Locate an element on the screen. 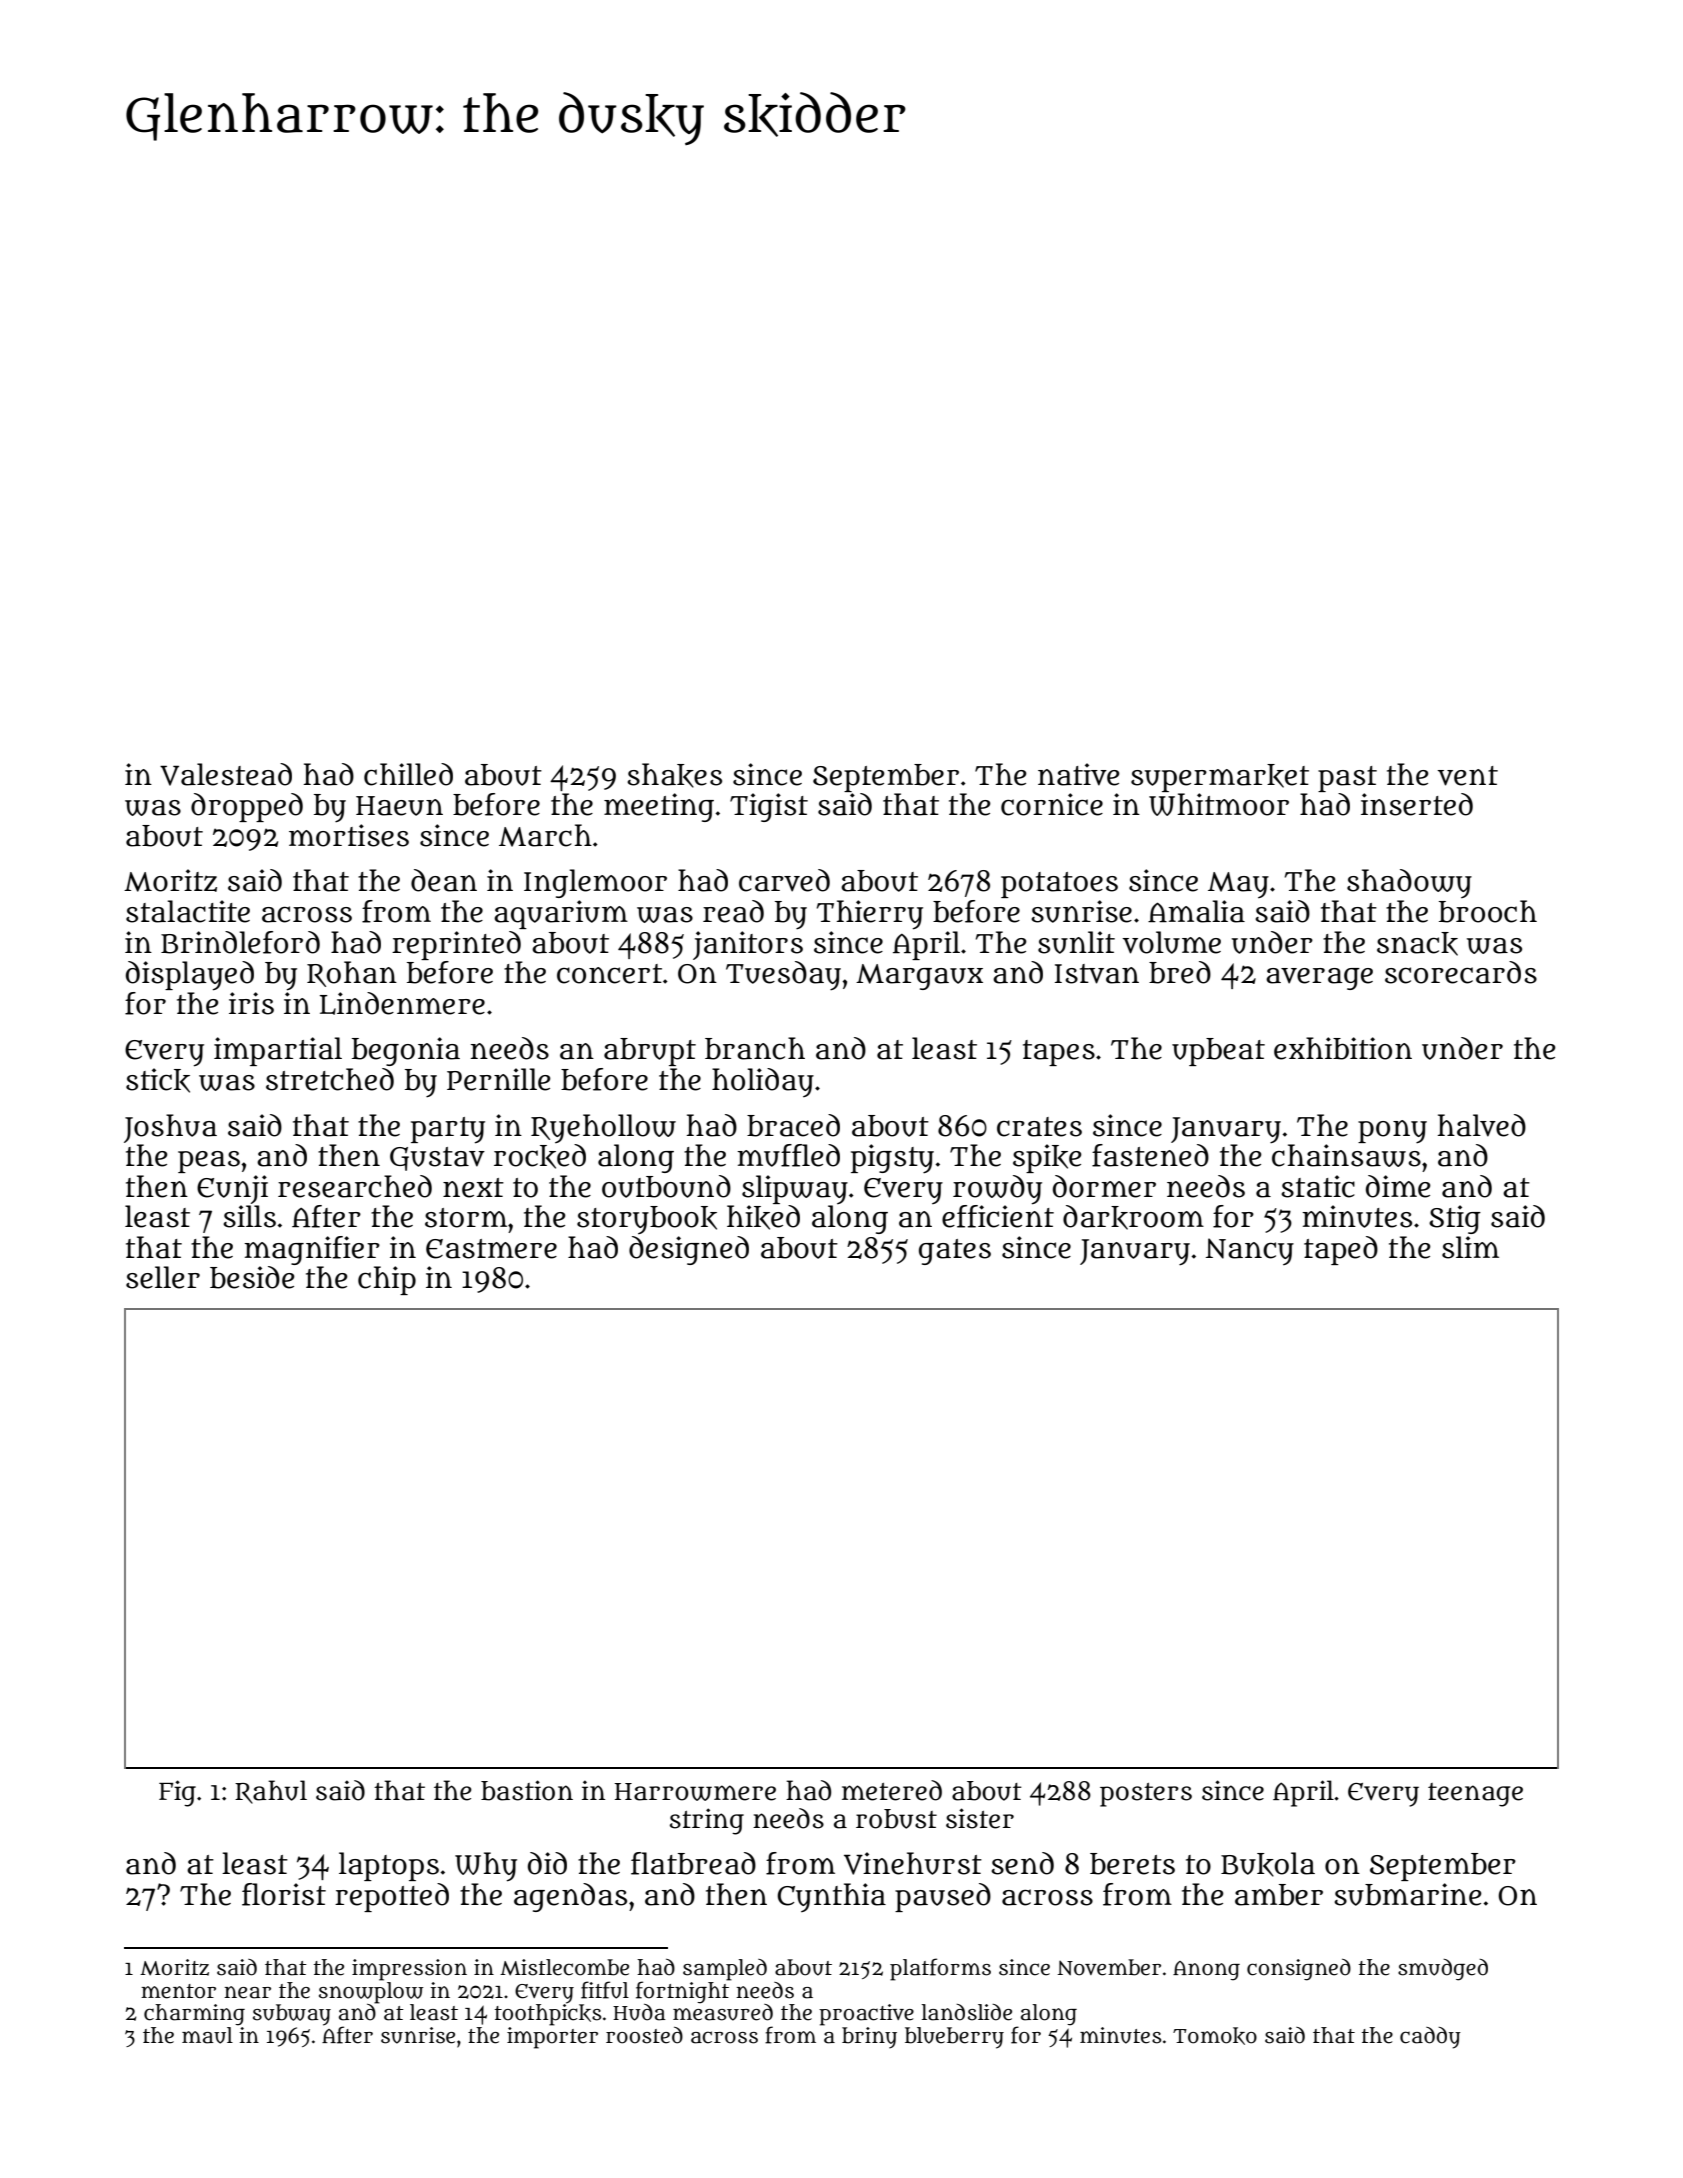 The height and width of the screenshot is (2178, 1683). seller is located at coordinates (163, 1277).
